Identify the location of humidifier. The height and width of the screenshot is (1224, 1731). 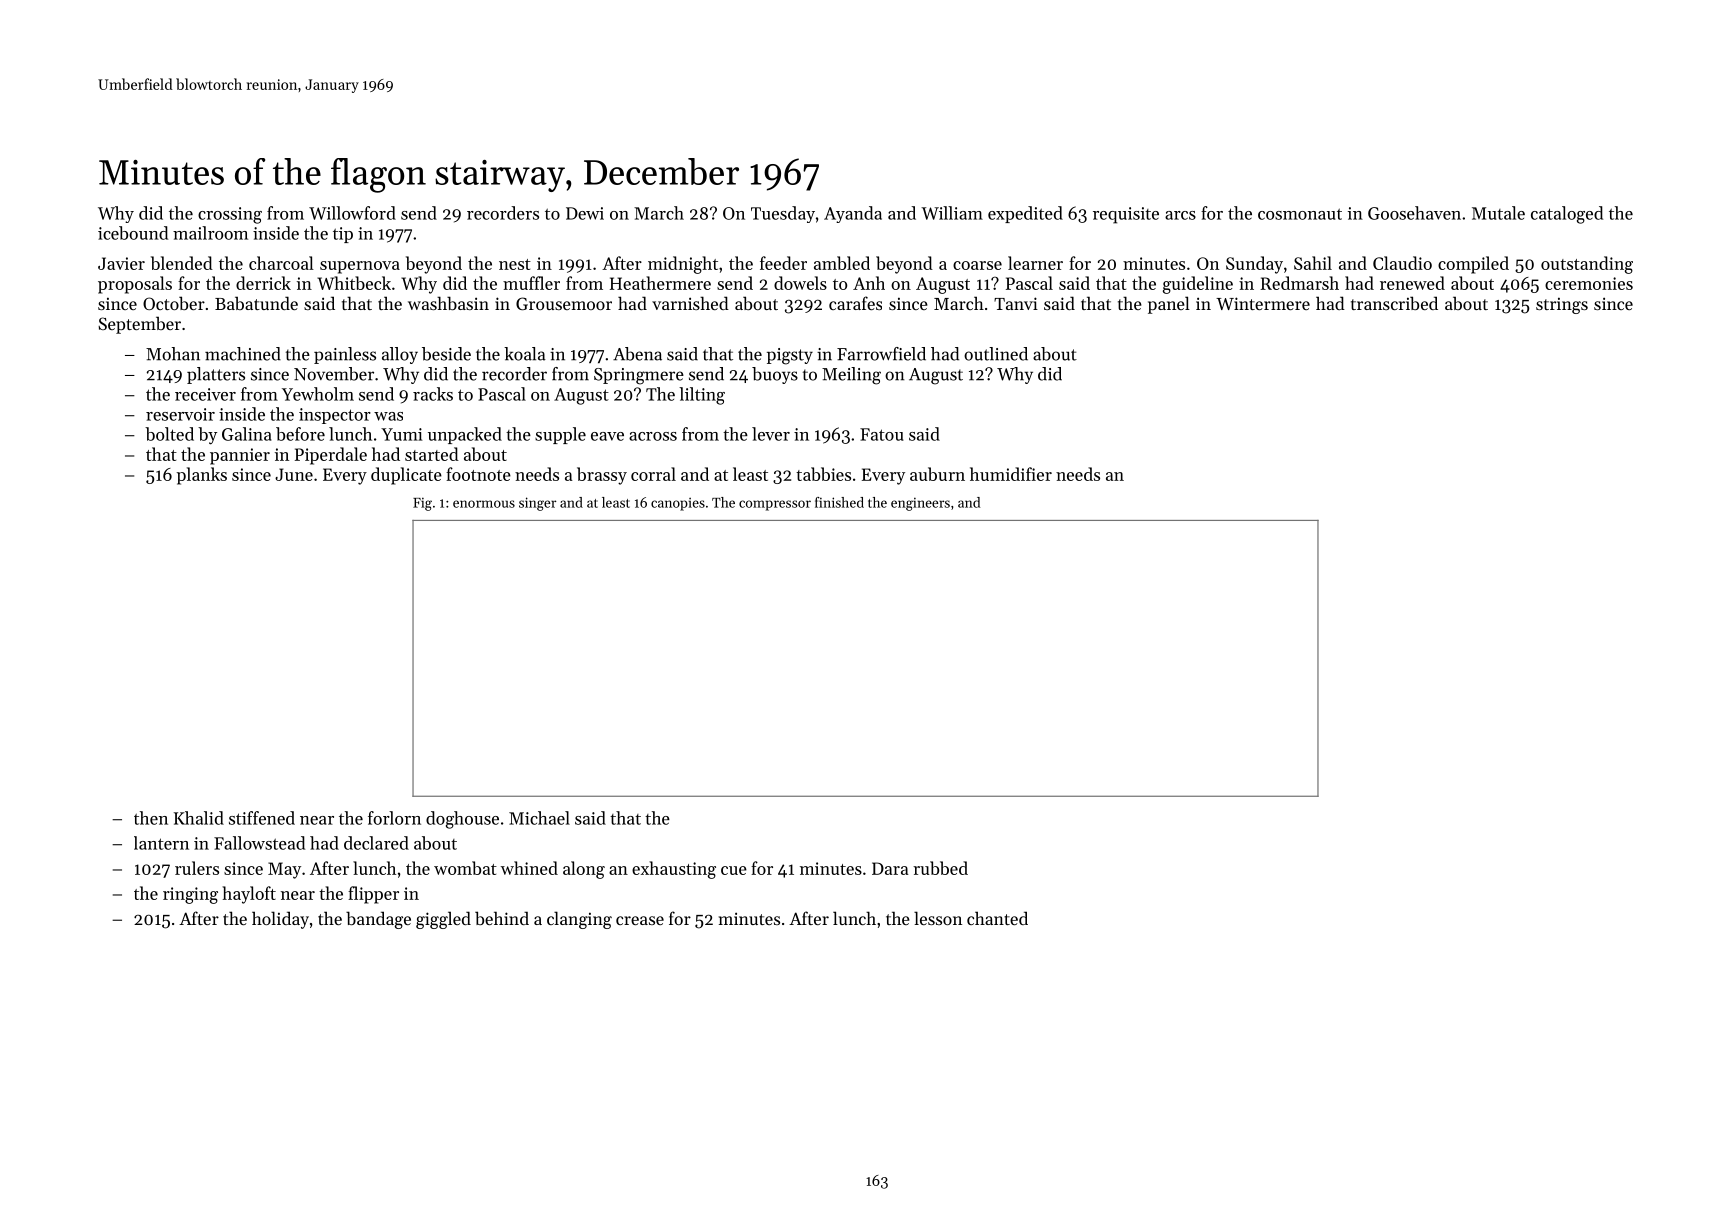
(1011, 474).
